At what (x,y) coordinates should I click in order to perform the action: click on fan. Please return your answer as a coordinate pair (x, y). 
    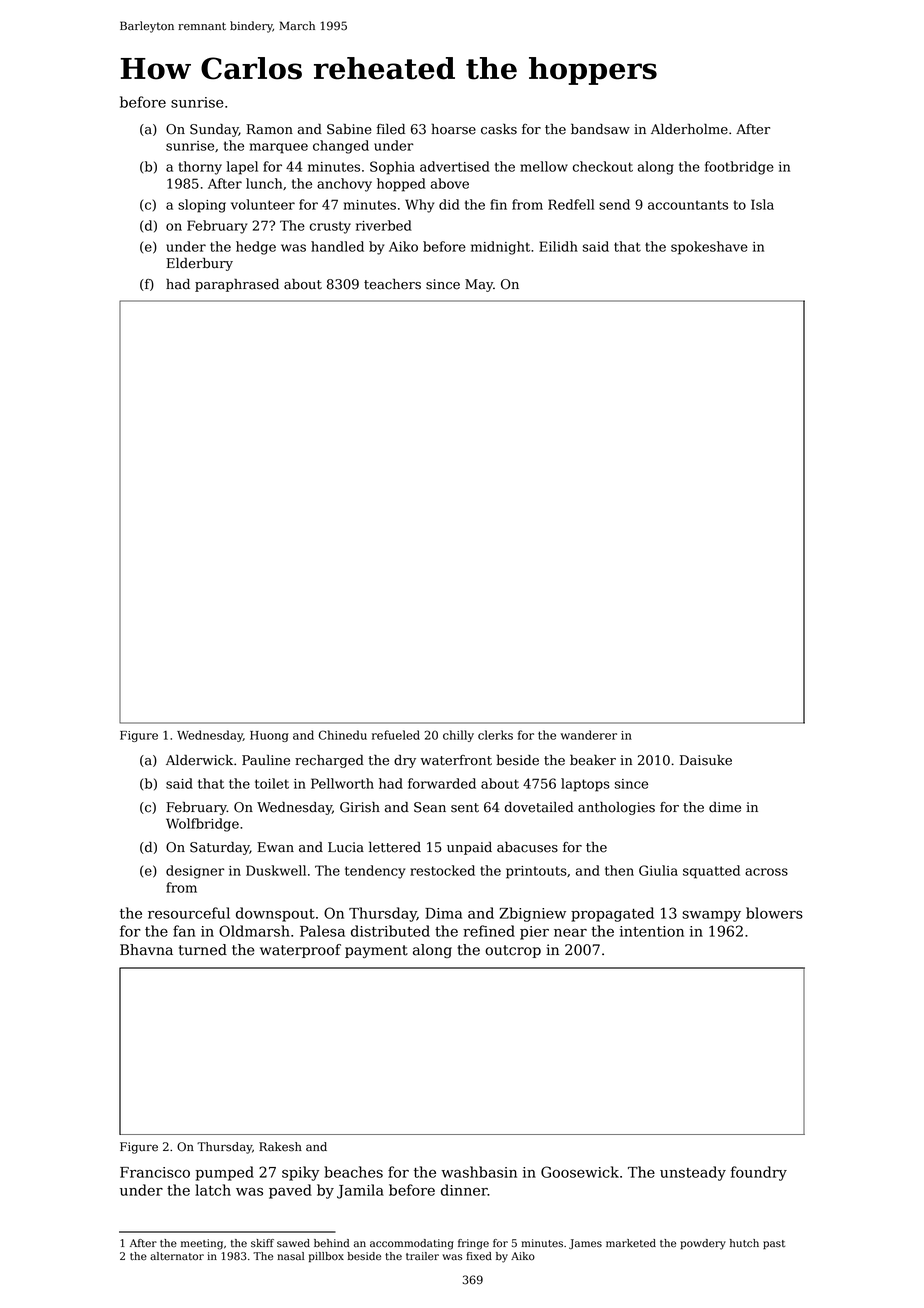
    Looking at the image, I should click on (184, 931).
